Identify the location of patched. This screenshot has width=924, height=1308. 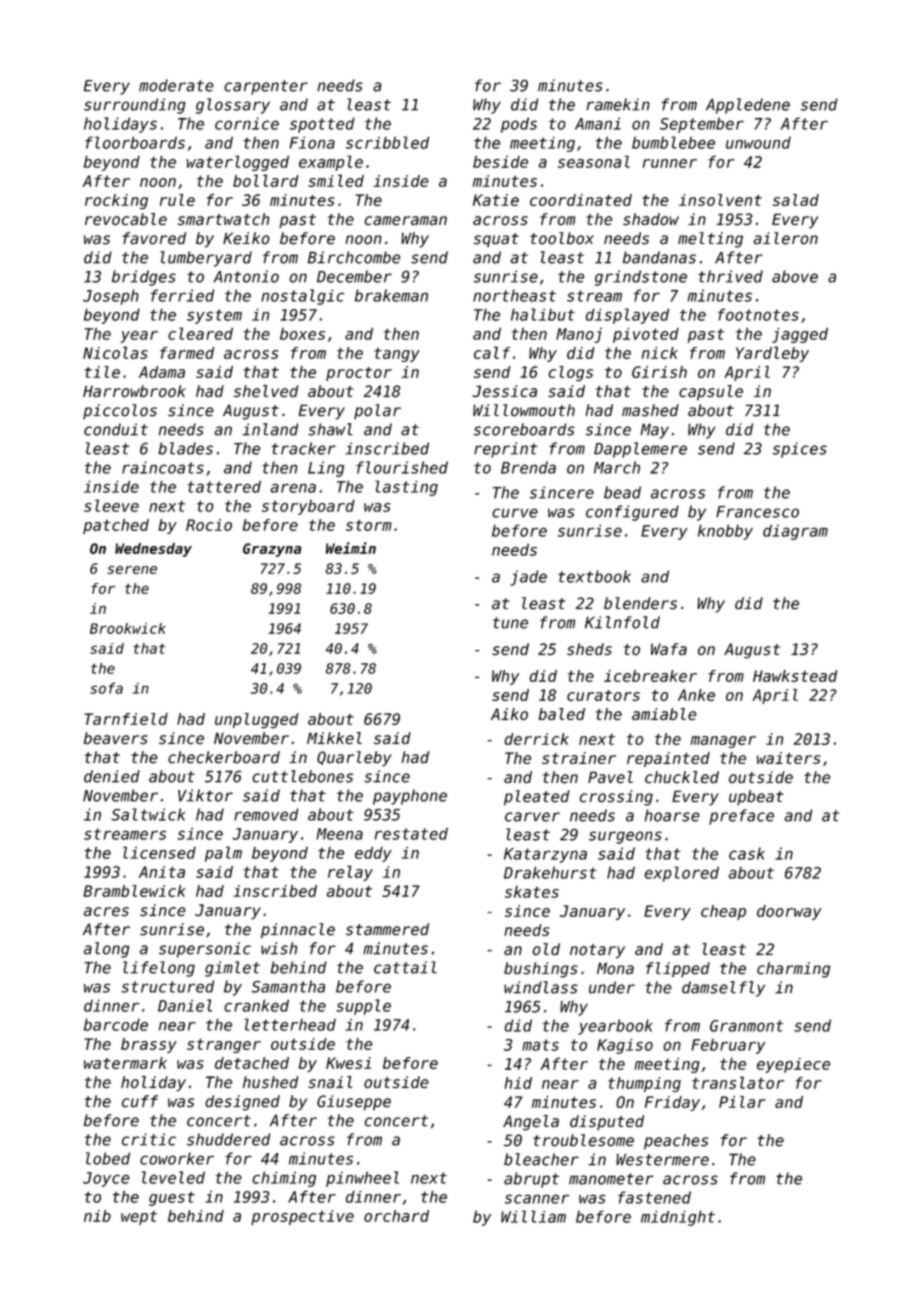
(116, 526).
